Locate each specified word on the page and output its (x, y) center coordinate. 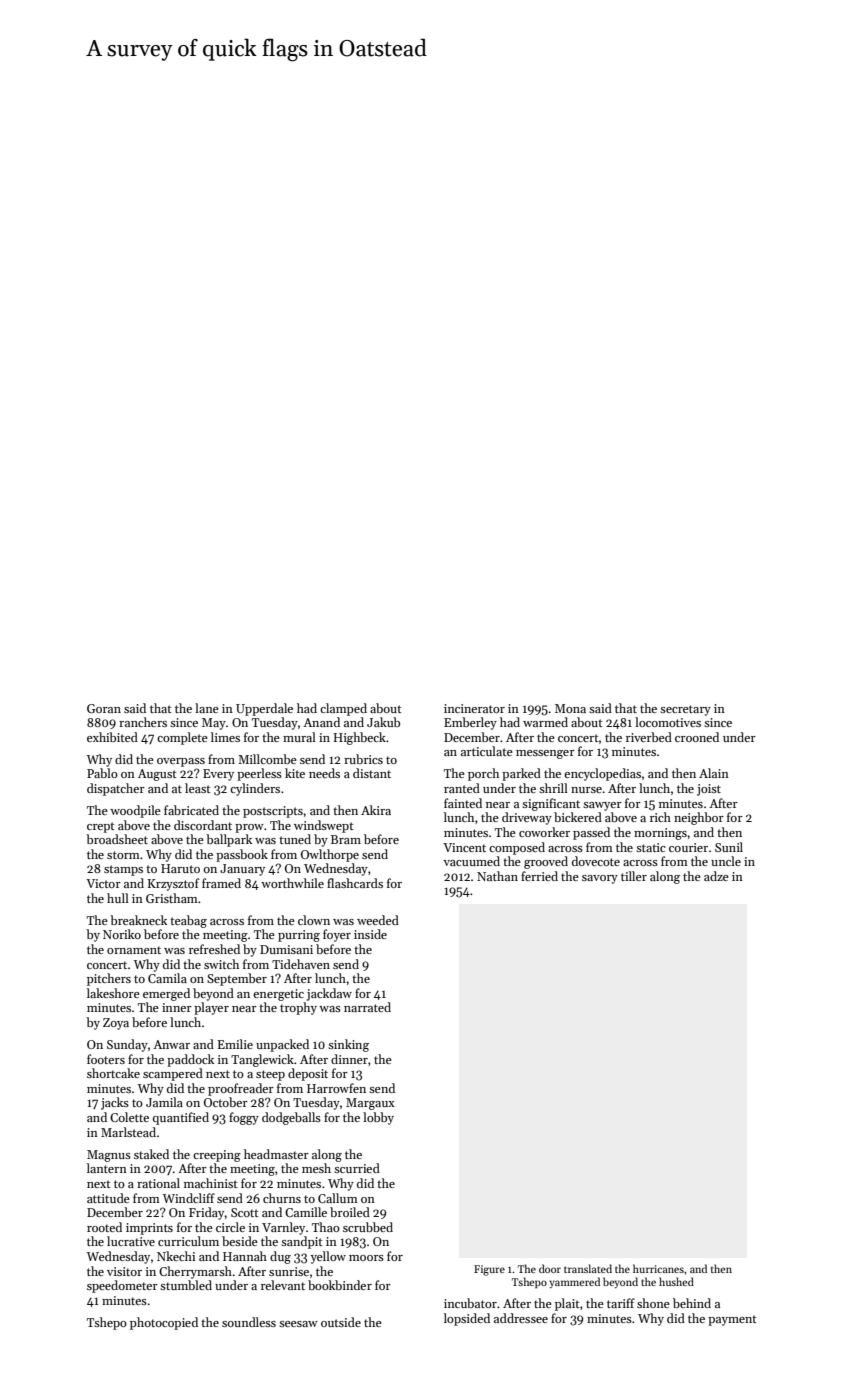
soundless (249, 1322)
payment (732, 1320)
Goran (104, 708)
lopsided (467, 1319)
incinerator (474, 708)
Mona (570, 708)
